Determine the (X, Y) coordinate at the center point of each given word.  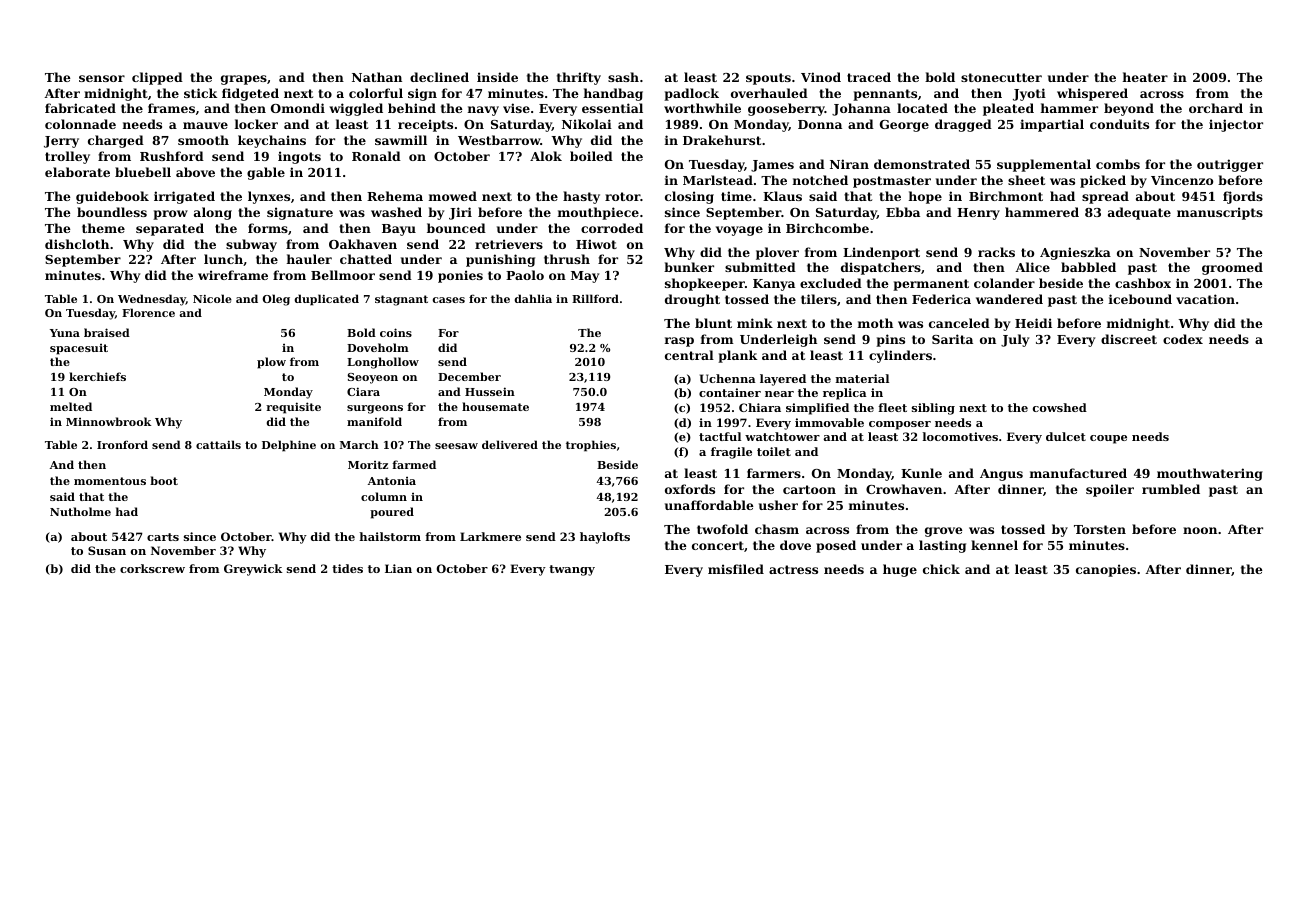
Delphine (289, 446)
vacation (1205, 299)
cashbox (1143, 283)
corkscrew (152, 568)
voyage (739, 231)
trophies (591, 446)
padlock (691, 94)
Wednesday (152, 300)
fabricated (80, 108)
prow (170, 215)
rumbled (1171, 489)
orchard (1216, 108)
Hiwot (596, 244)
